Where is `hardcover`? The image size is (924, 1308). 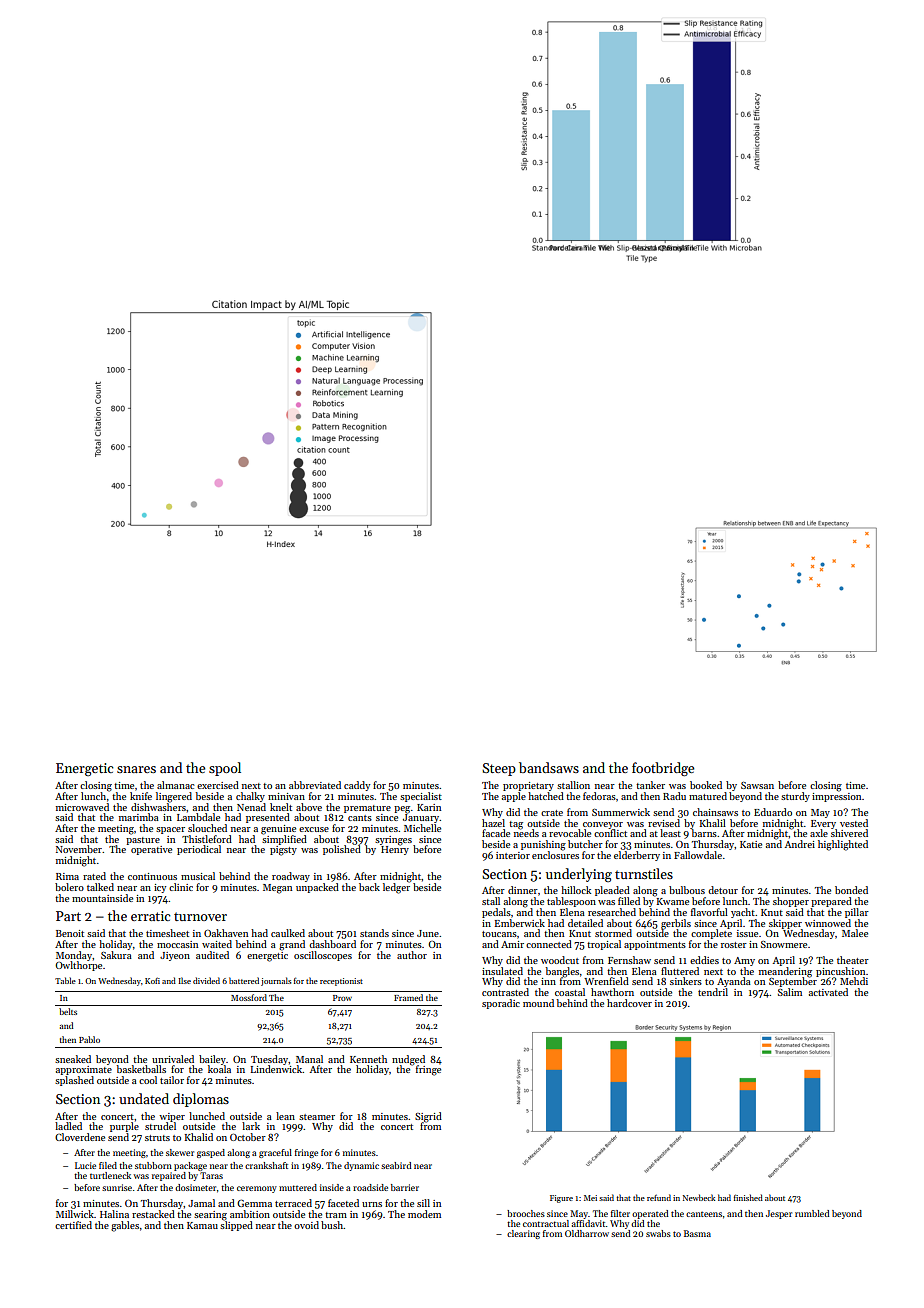
hardcover is located at coordinates (629, 1003).
